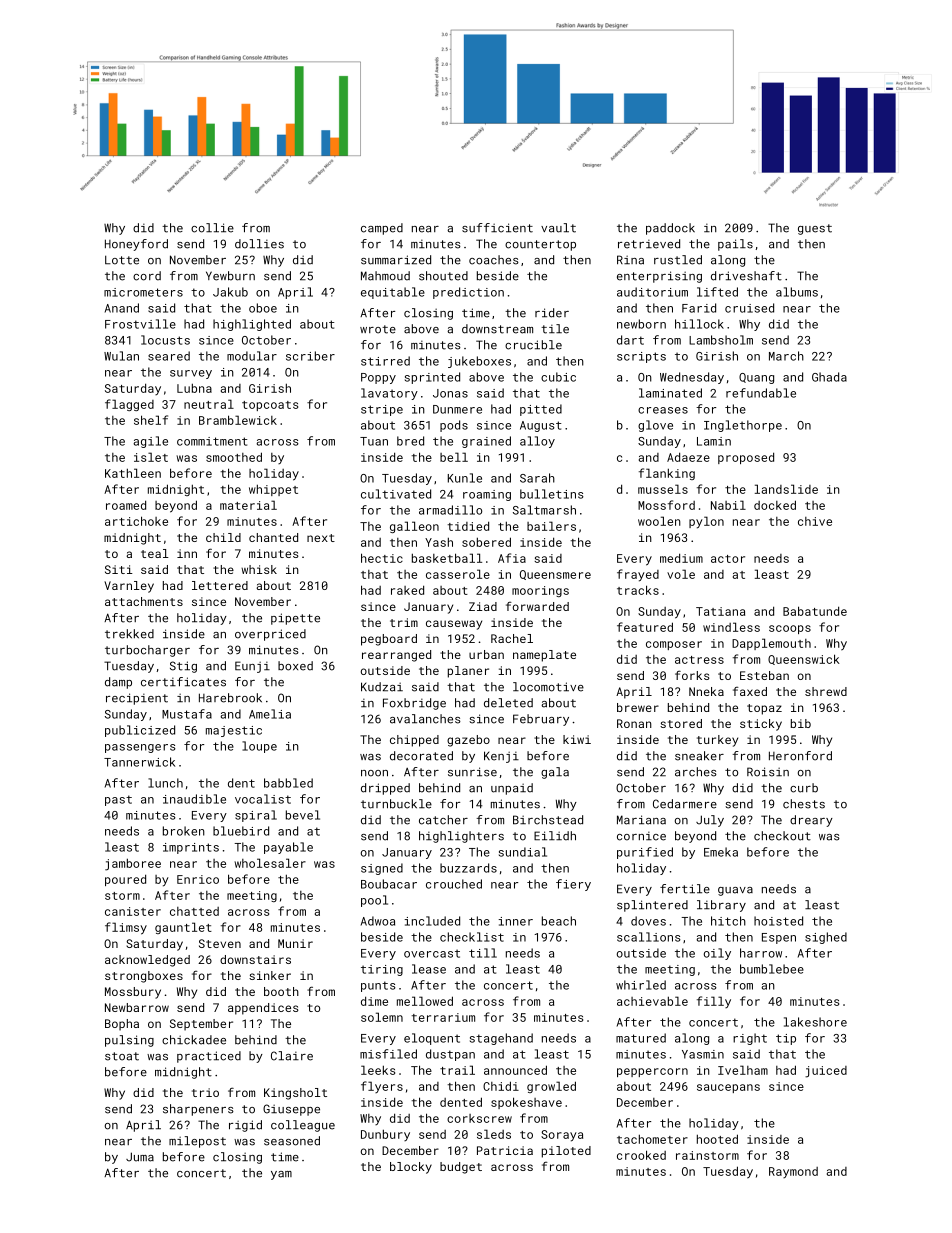  Describe the element at coordinates (501, 757) in the screenshot. I see `Kenji` at that location.
